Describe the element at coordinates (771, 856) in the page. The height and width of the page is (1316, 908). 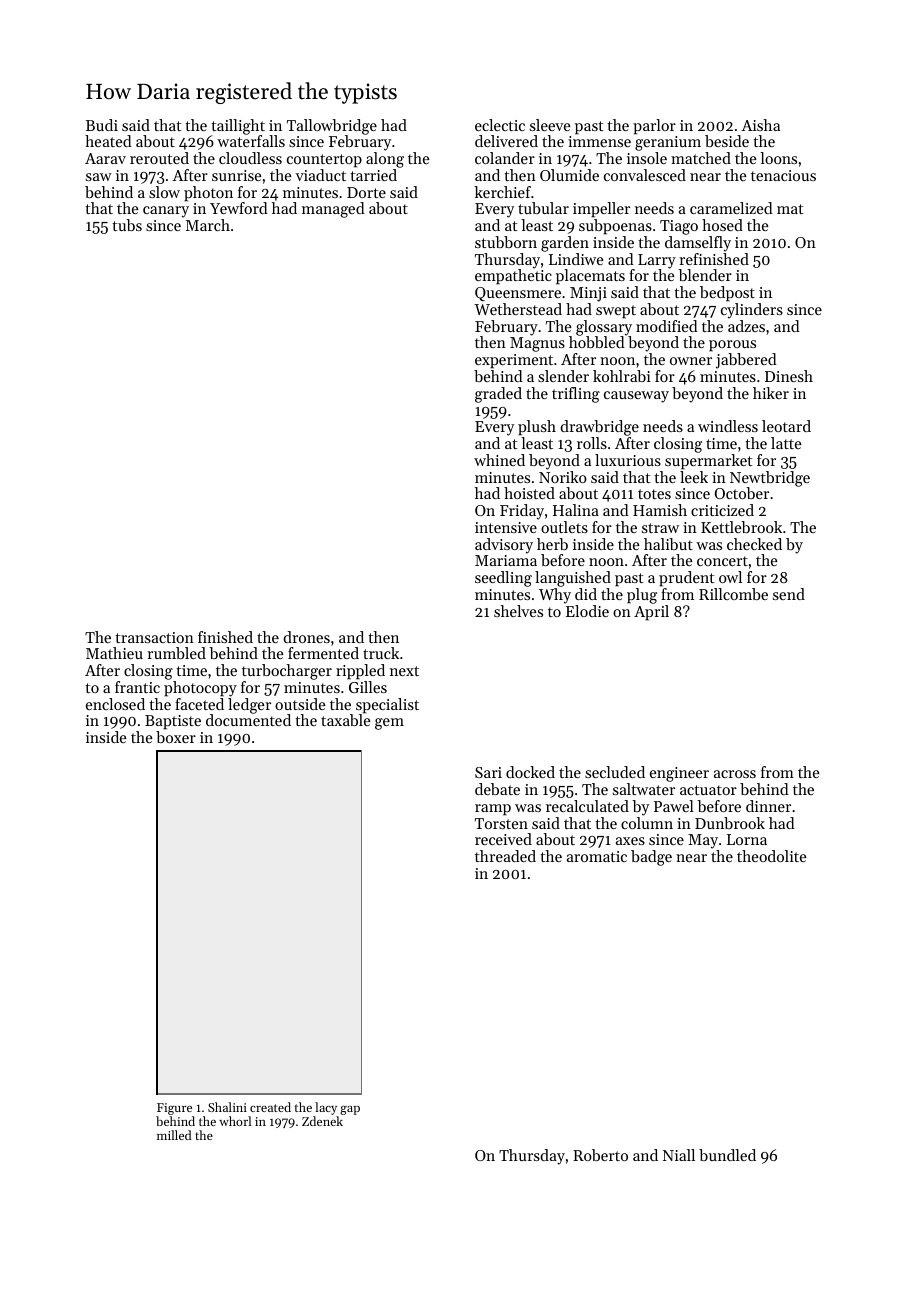
I see `theodolite` at that location.
